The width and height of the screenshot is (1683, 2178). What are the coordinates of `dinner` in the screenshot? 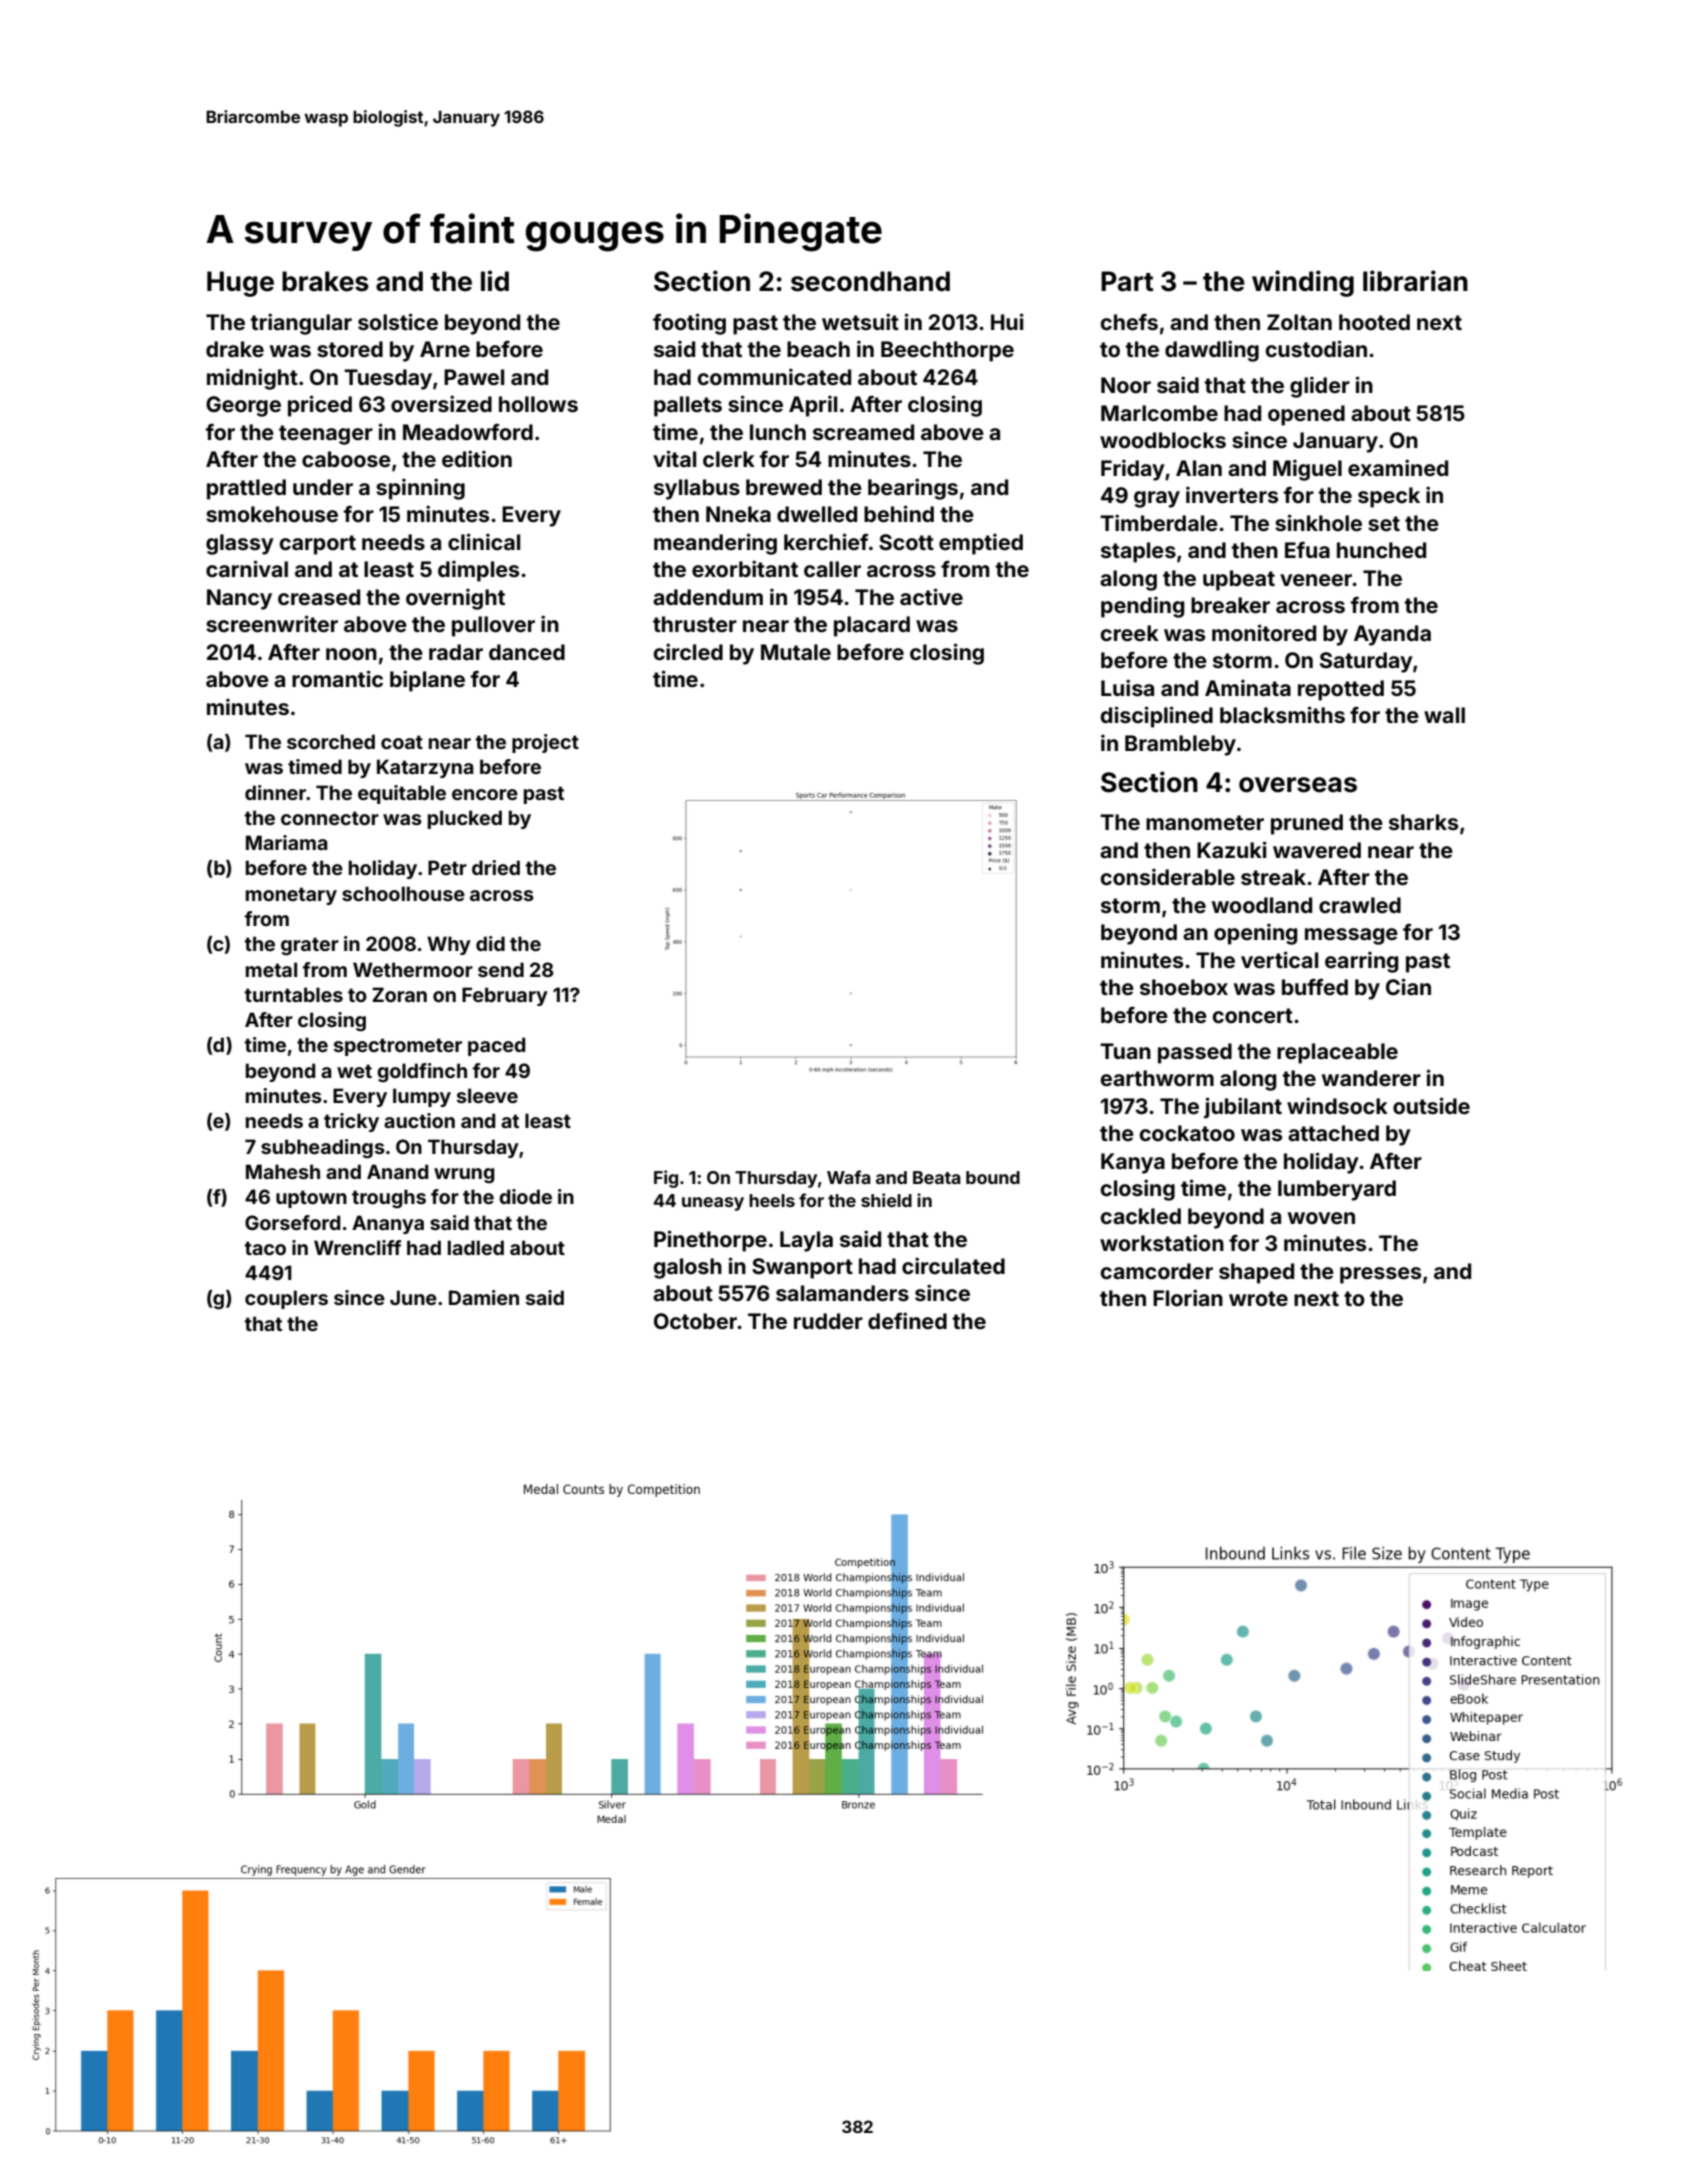 It's located at (276, 792).
